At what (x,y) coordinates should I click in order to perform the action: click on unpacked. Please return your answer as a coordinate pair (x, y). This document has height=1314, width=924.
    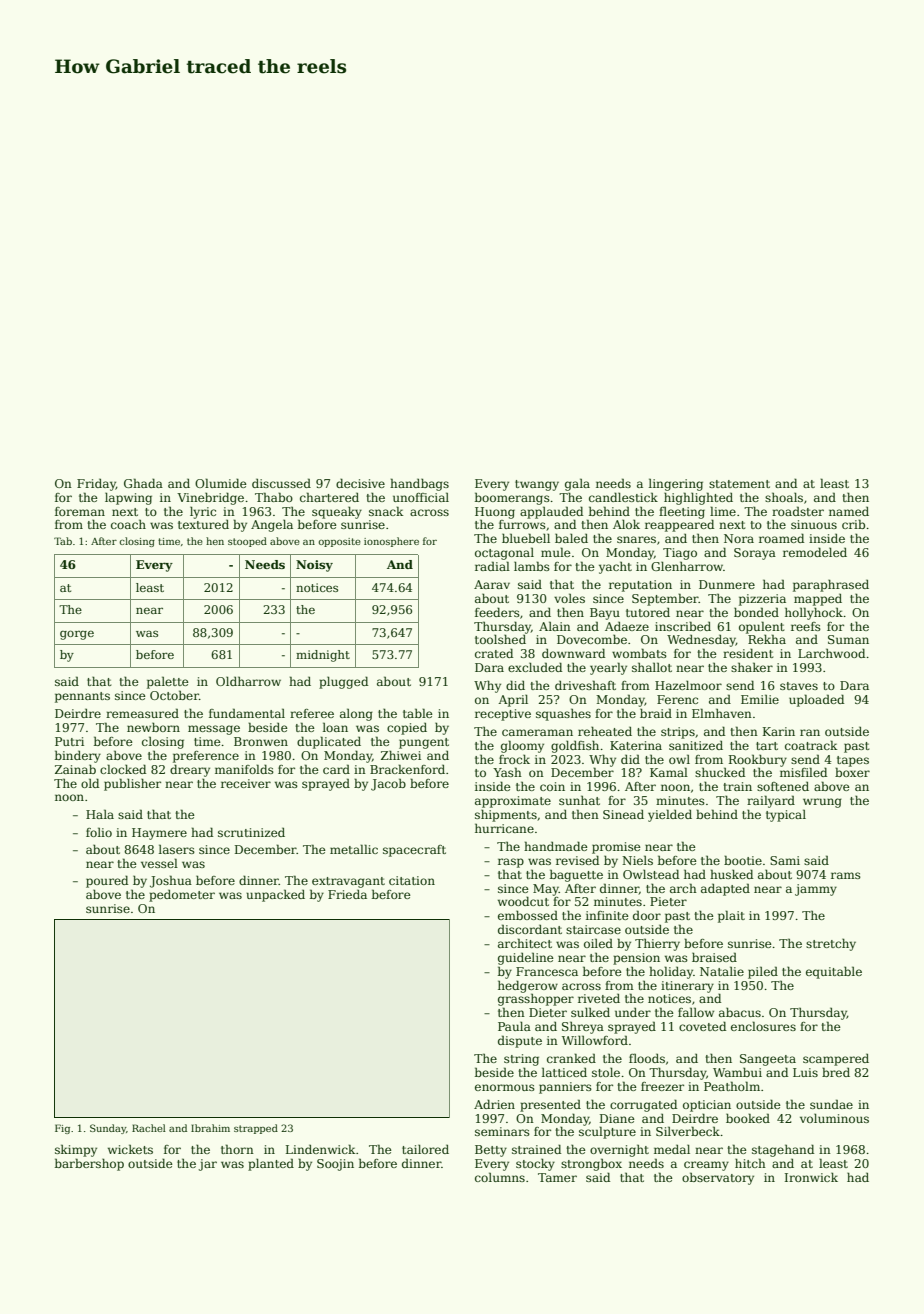
    Looking at the image, I should click on (275, 895).
